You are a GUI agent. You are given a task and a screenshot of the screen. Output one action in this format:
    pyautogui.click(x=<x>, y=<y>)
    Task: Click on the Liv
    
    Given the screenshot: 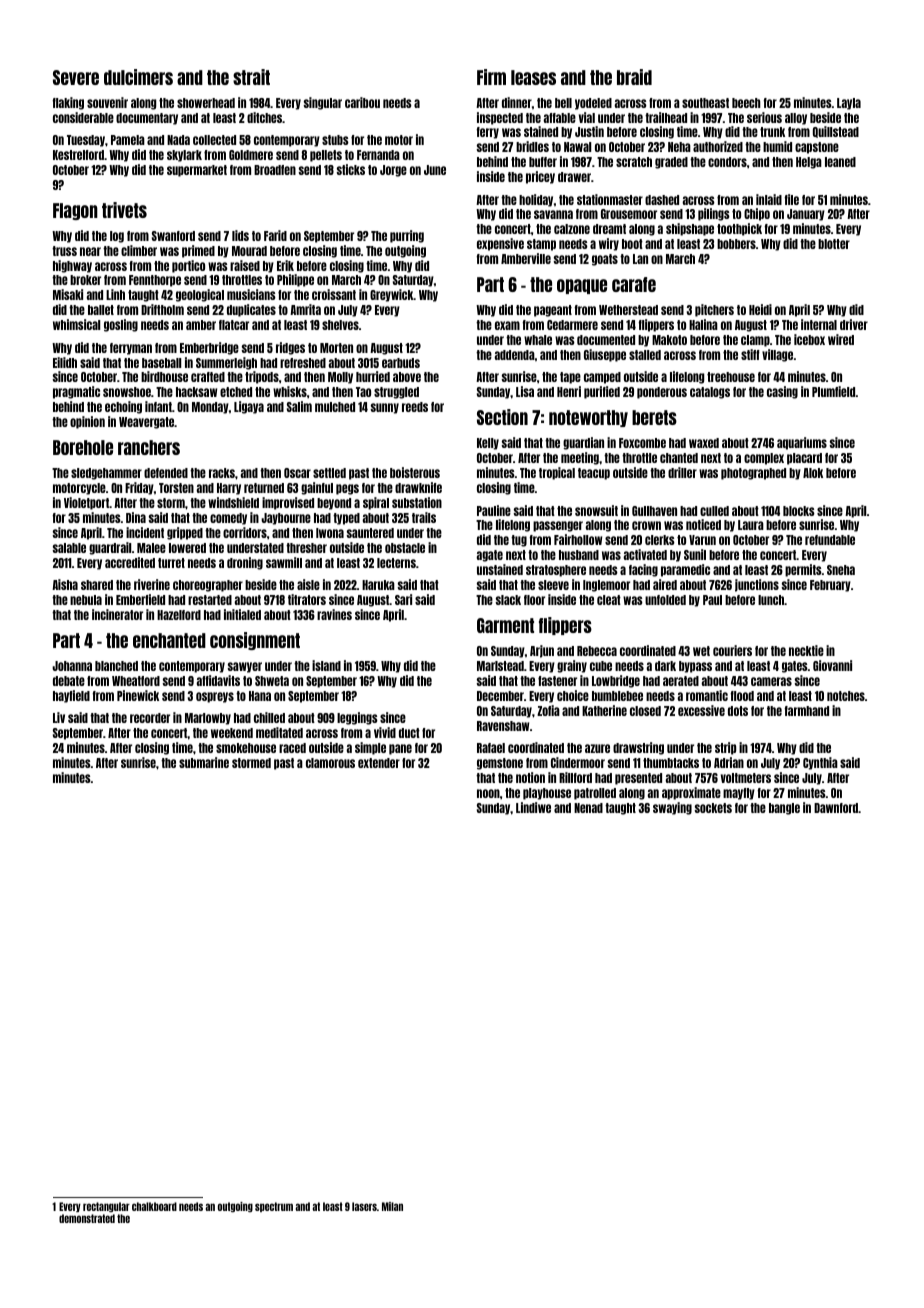 What is the action you would take?
    pyautogui.click(x=59, y=717)
